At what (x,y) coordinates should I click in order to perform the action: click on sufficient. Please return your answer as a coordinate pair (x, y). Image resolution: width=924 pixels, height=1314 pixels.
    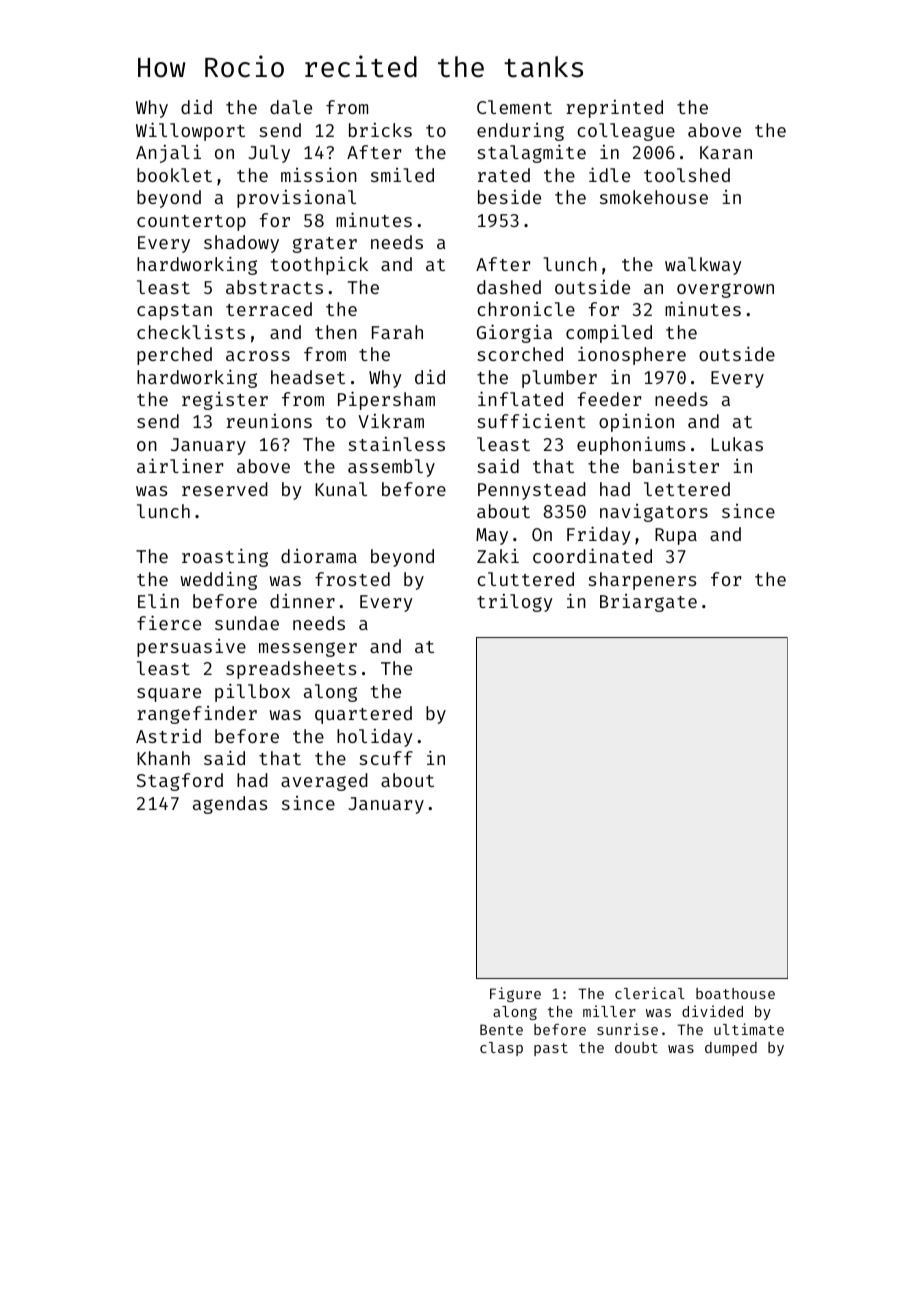
    Looking at the image, I should click on (531, 421).
